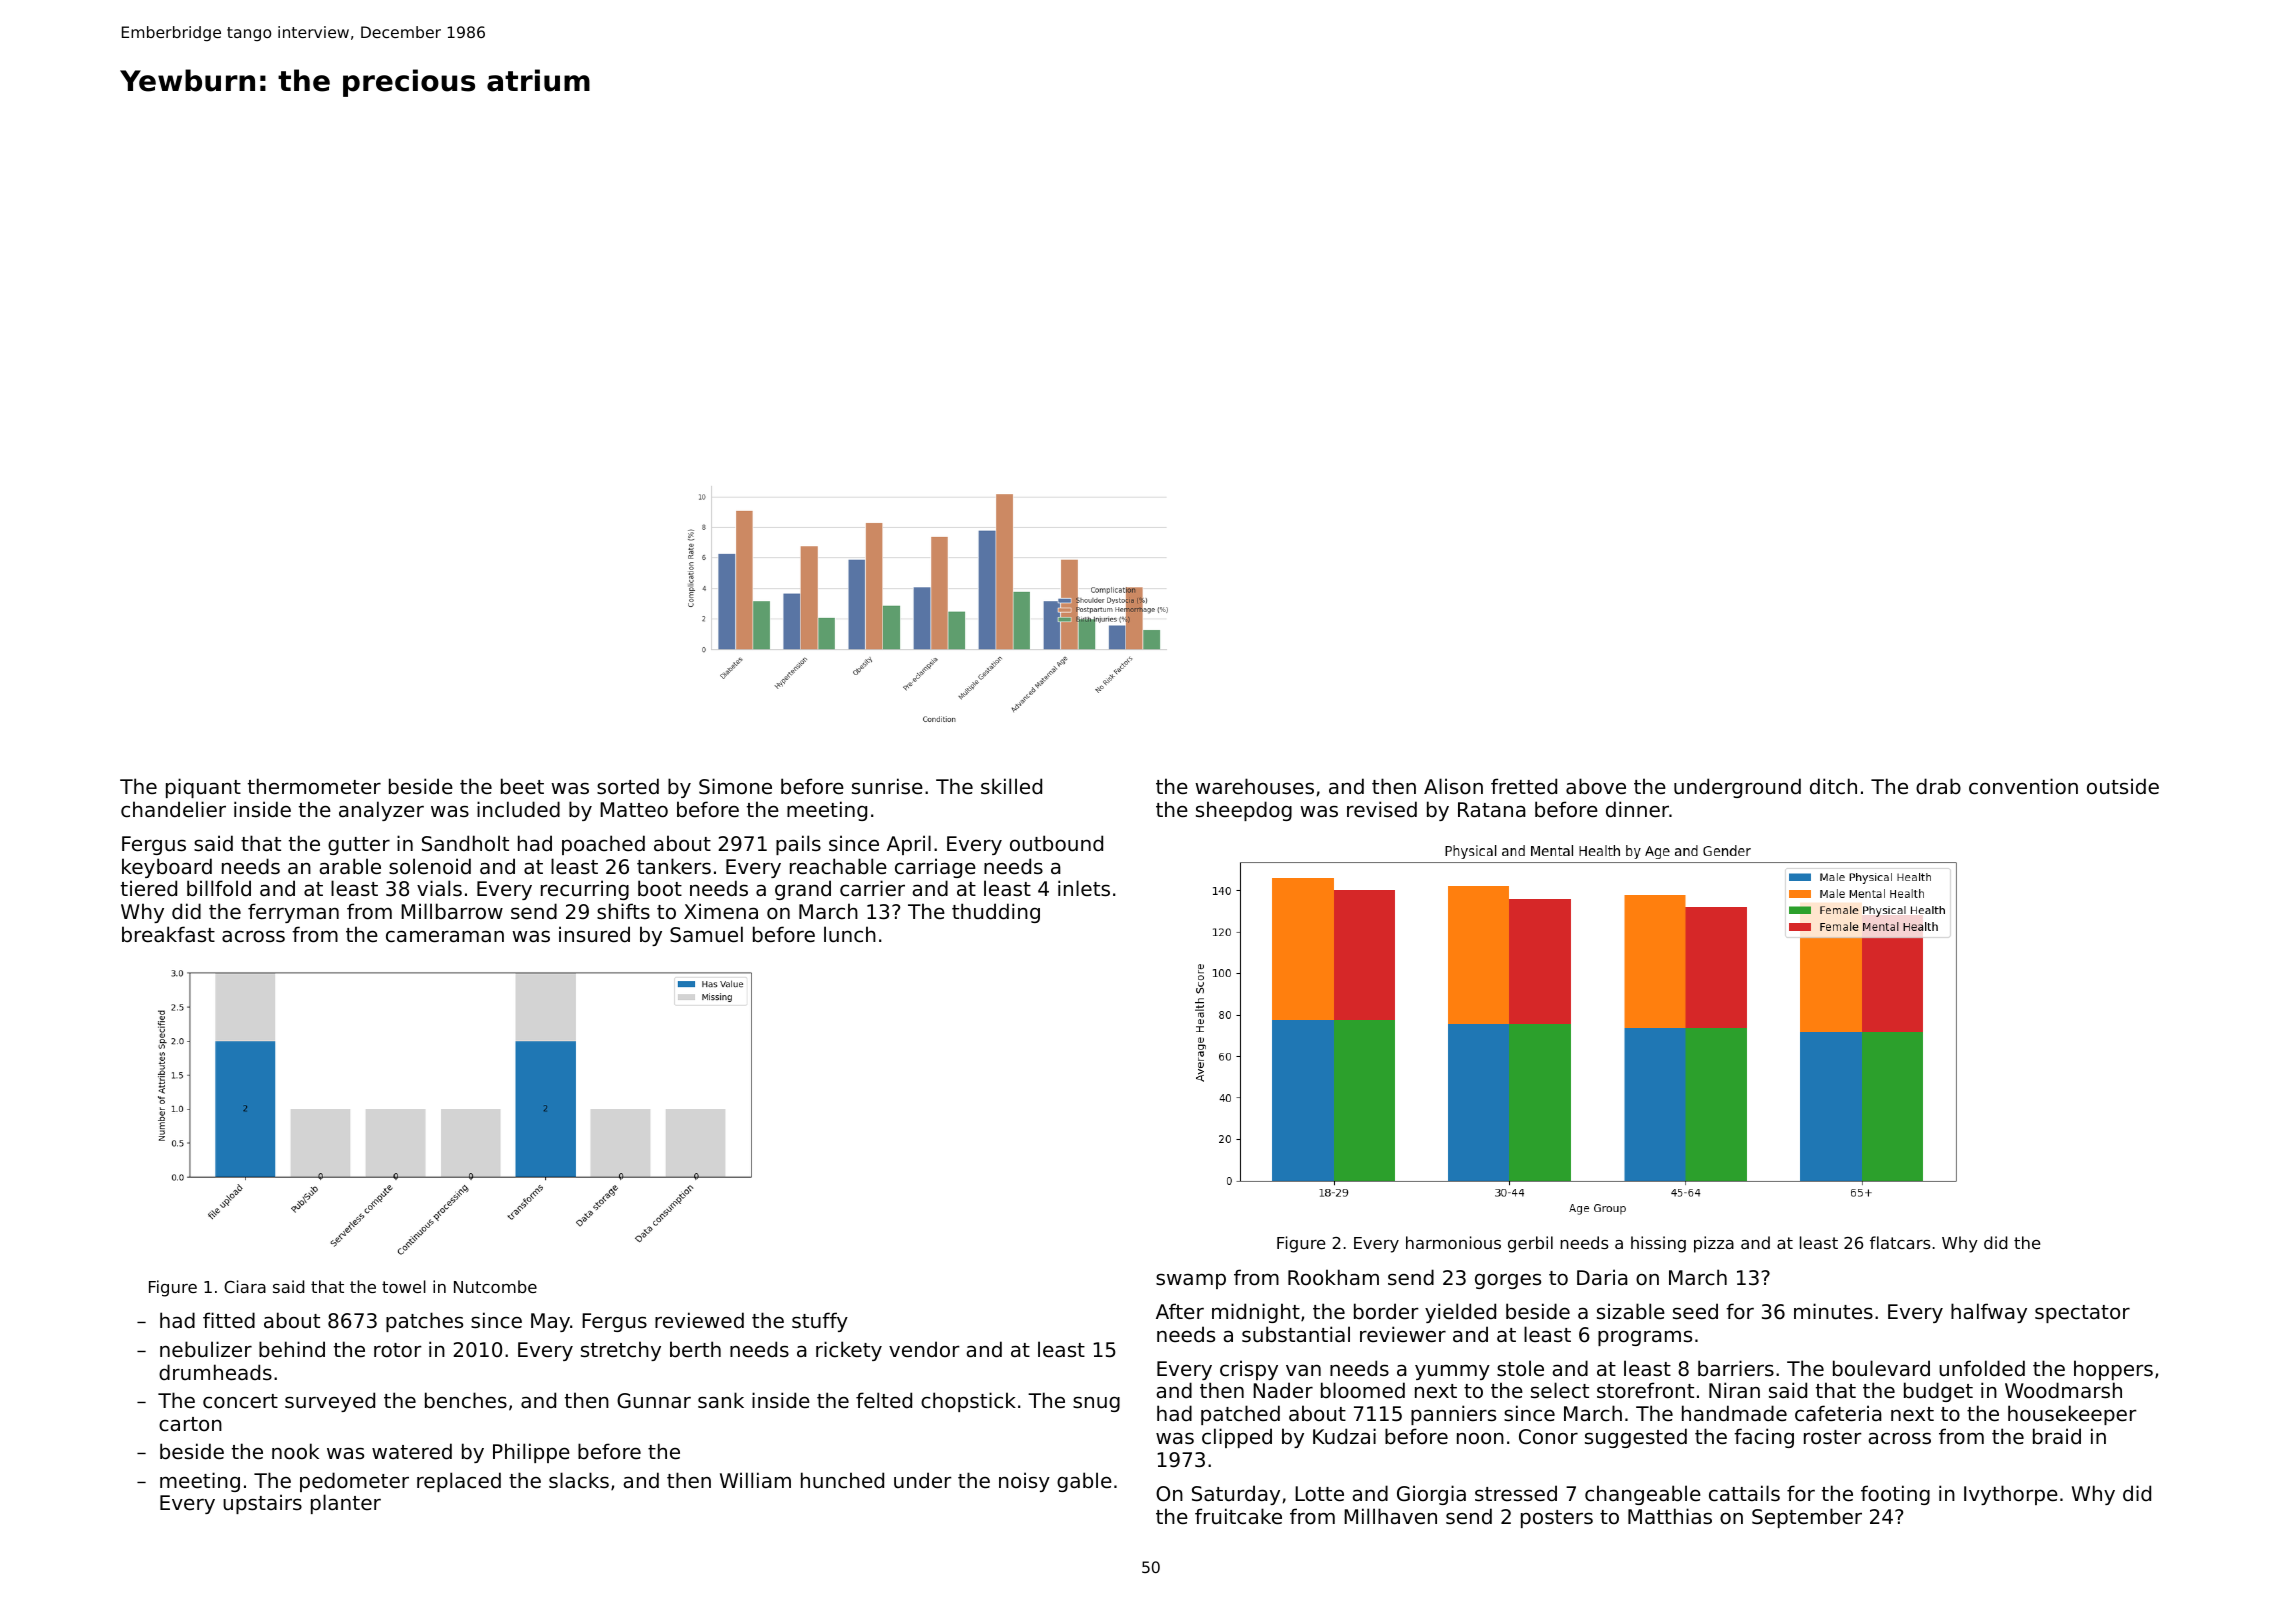 The width and height of the screenshot is (2282, 1614). What do you see at coordinates (1084, 888) in the screenshot?
I see `inlets` at bounding box center [1084, 888].
